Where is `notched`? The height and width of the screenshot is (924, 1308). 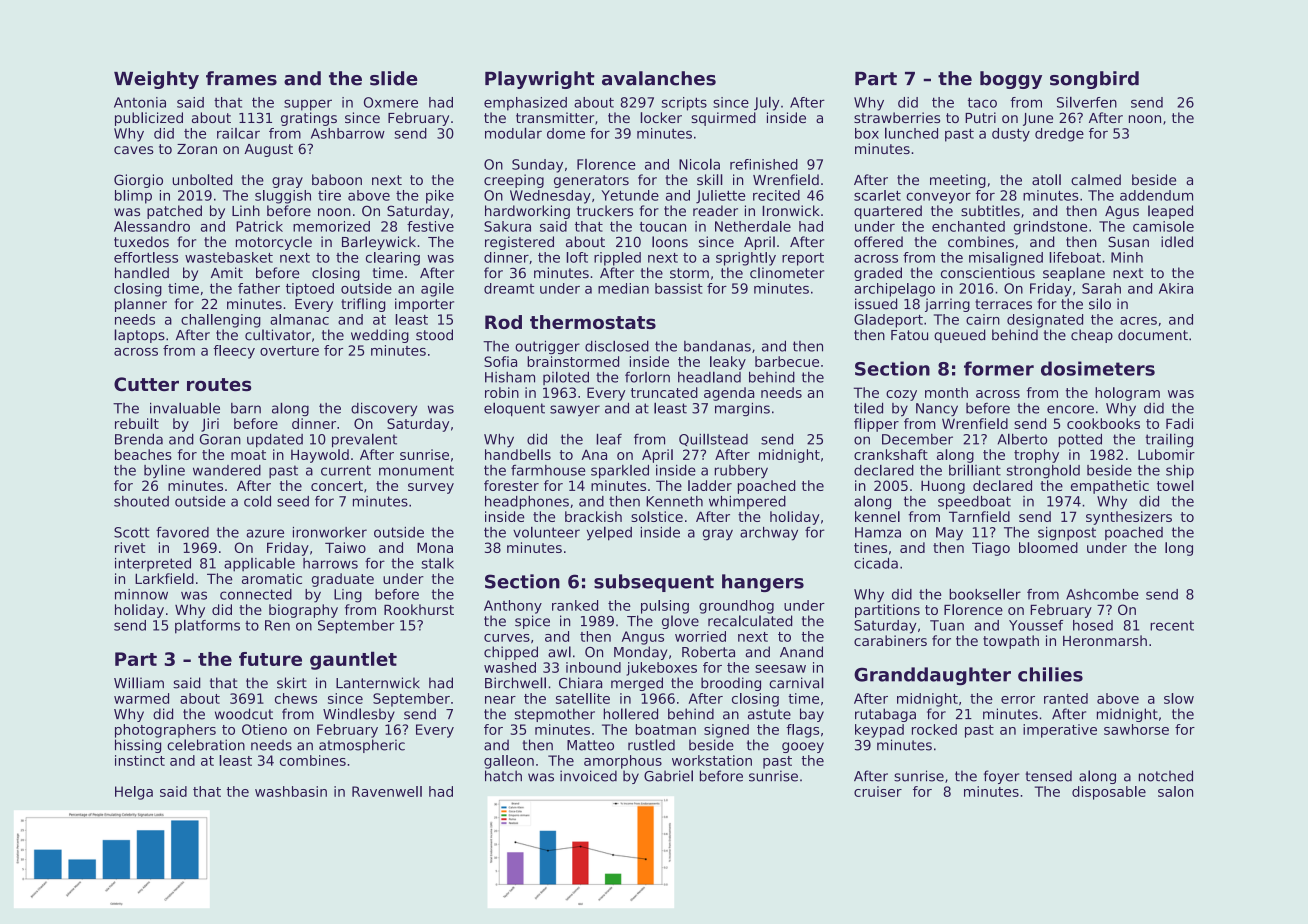 notched is located at coordinates (1166, 776).
